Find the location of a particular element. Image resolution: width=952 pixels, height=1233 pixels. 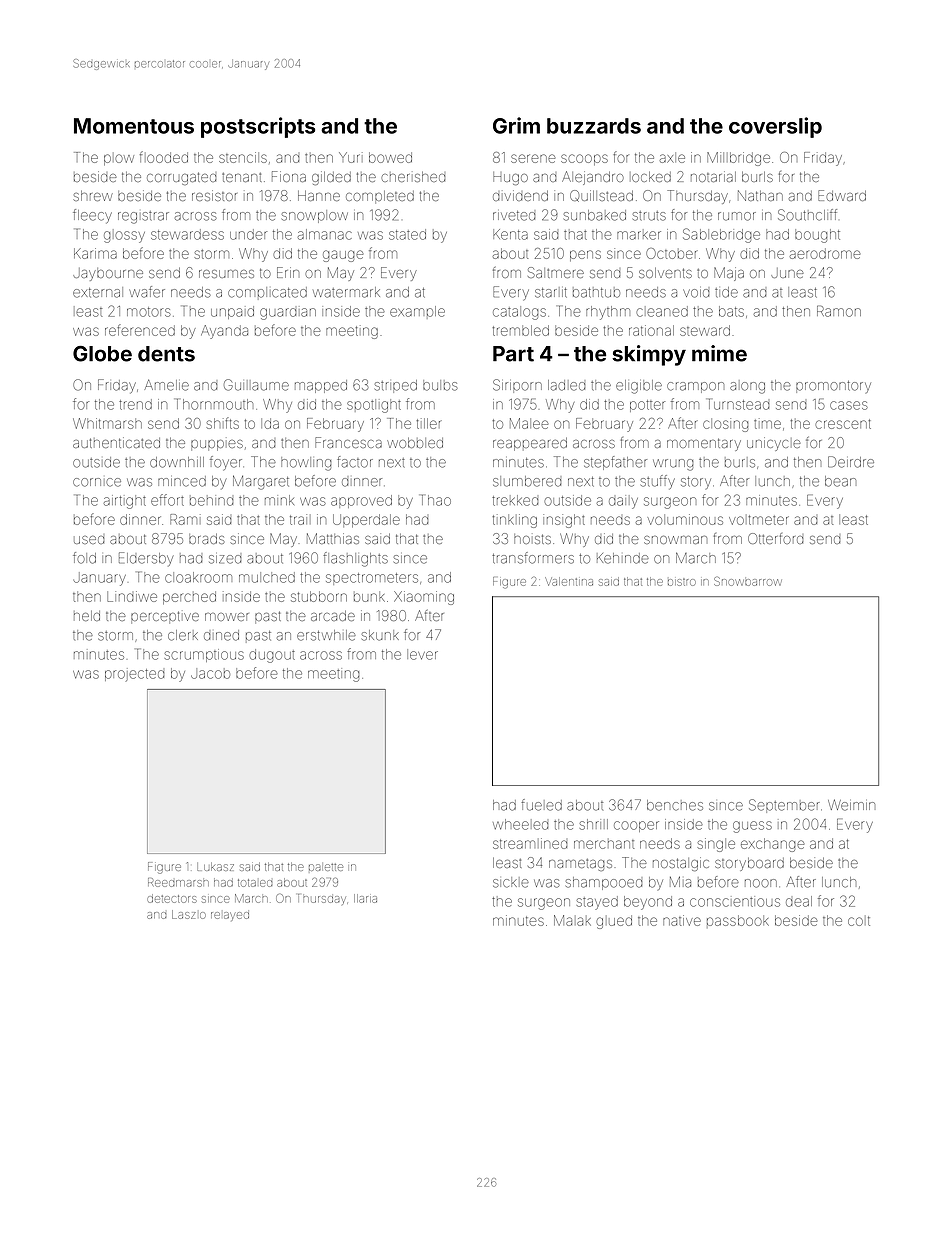

time is located at coordinates (767, 424).
